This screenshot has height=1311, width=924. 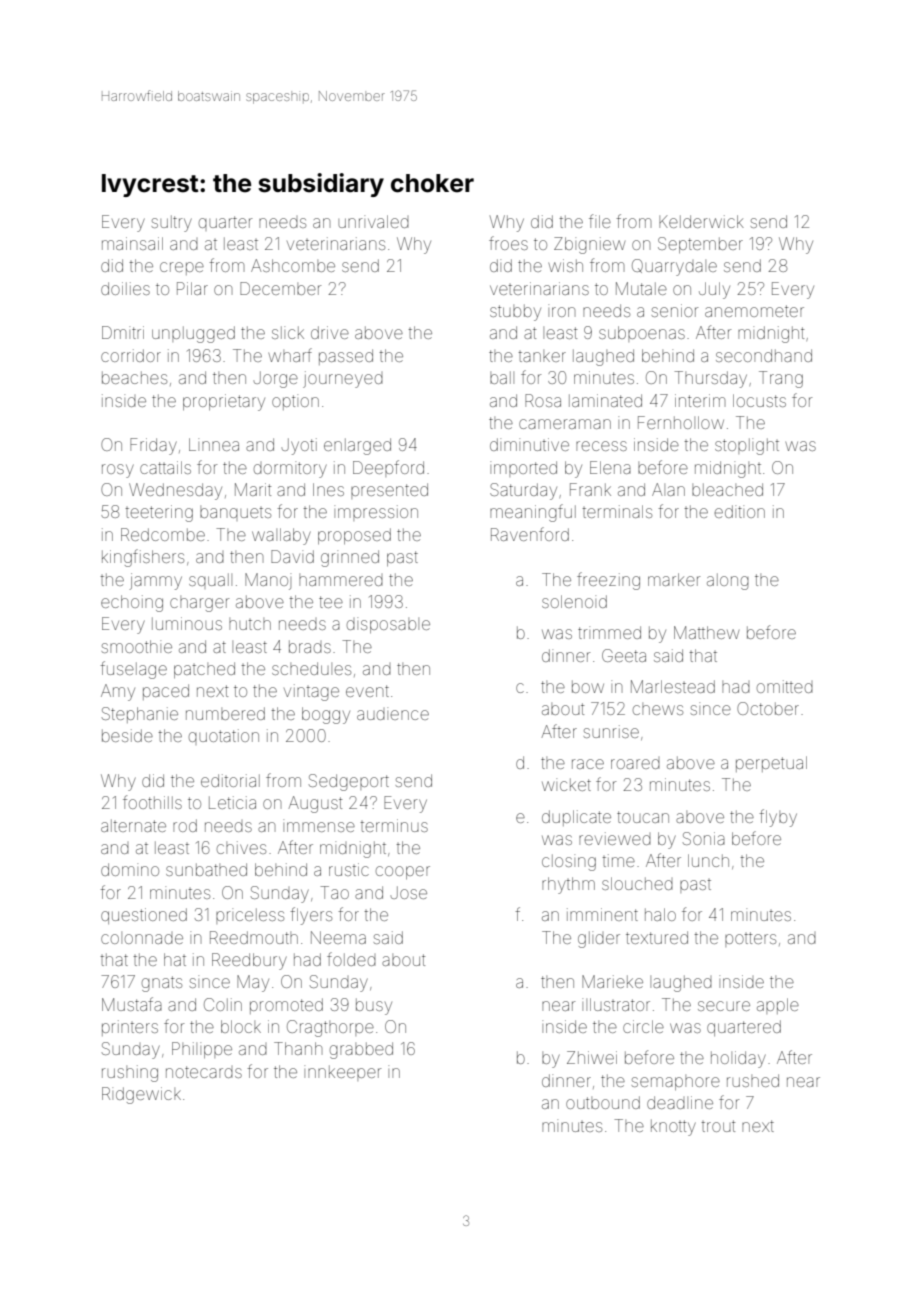 I want to click on wicket, so click(x=566, y=784).
